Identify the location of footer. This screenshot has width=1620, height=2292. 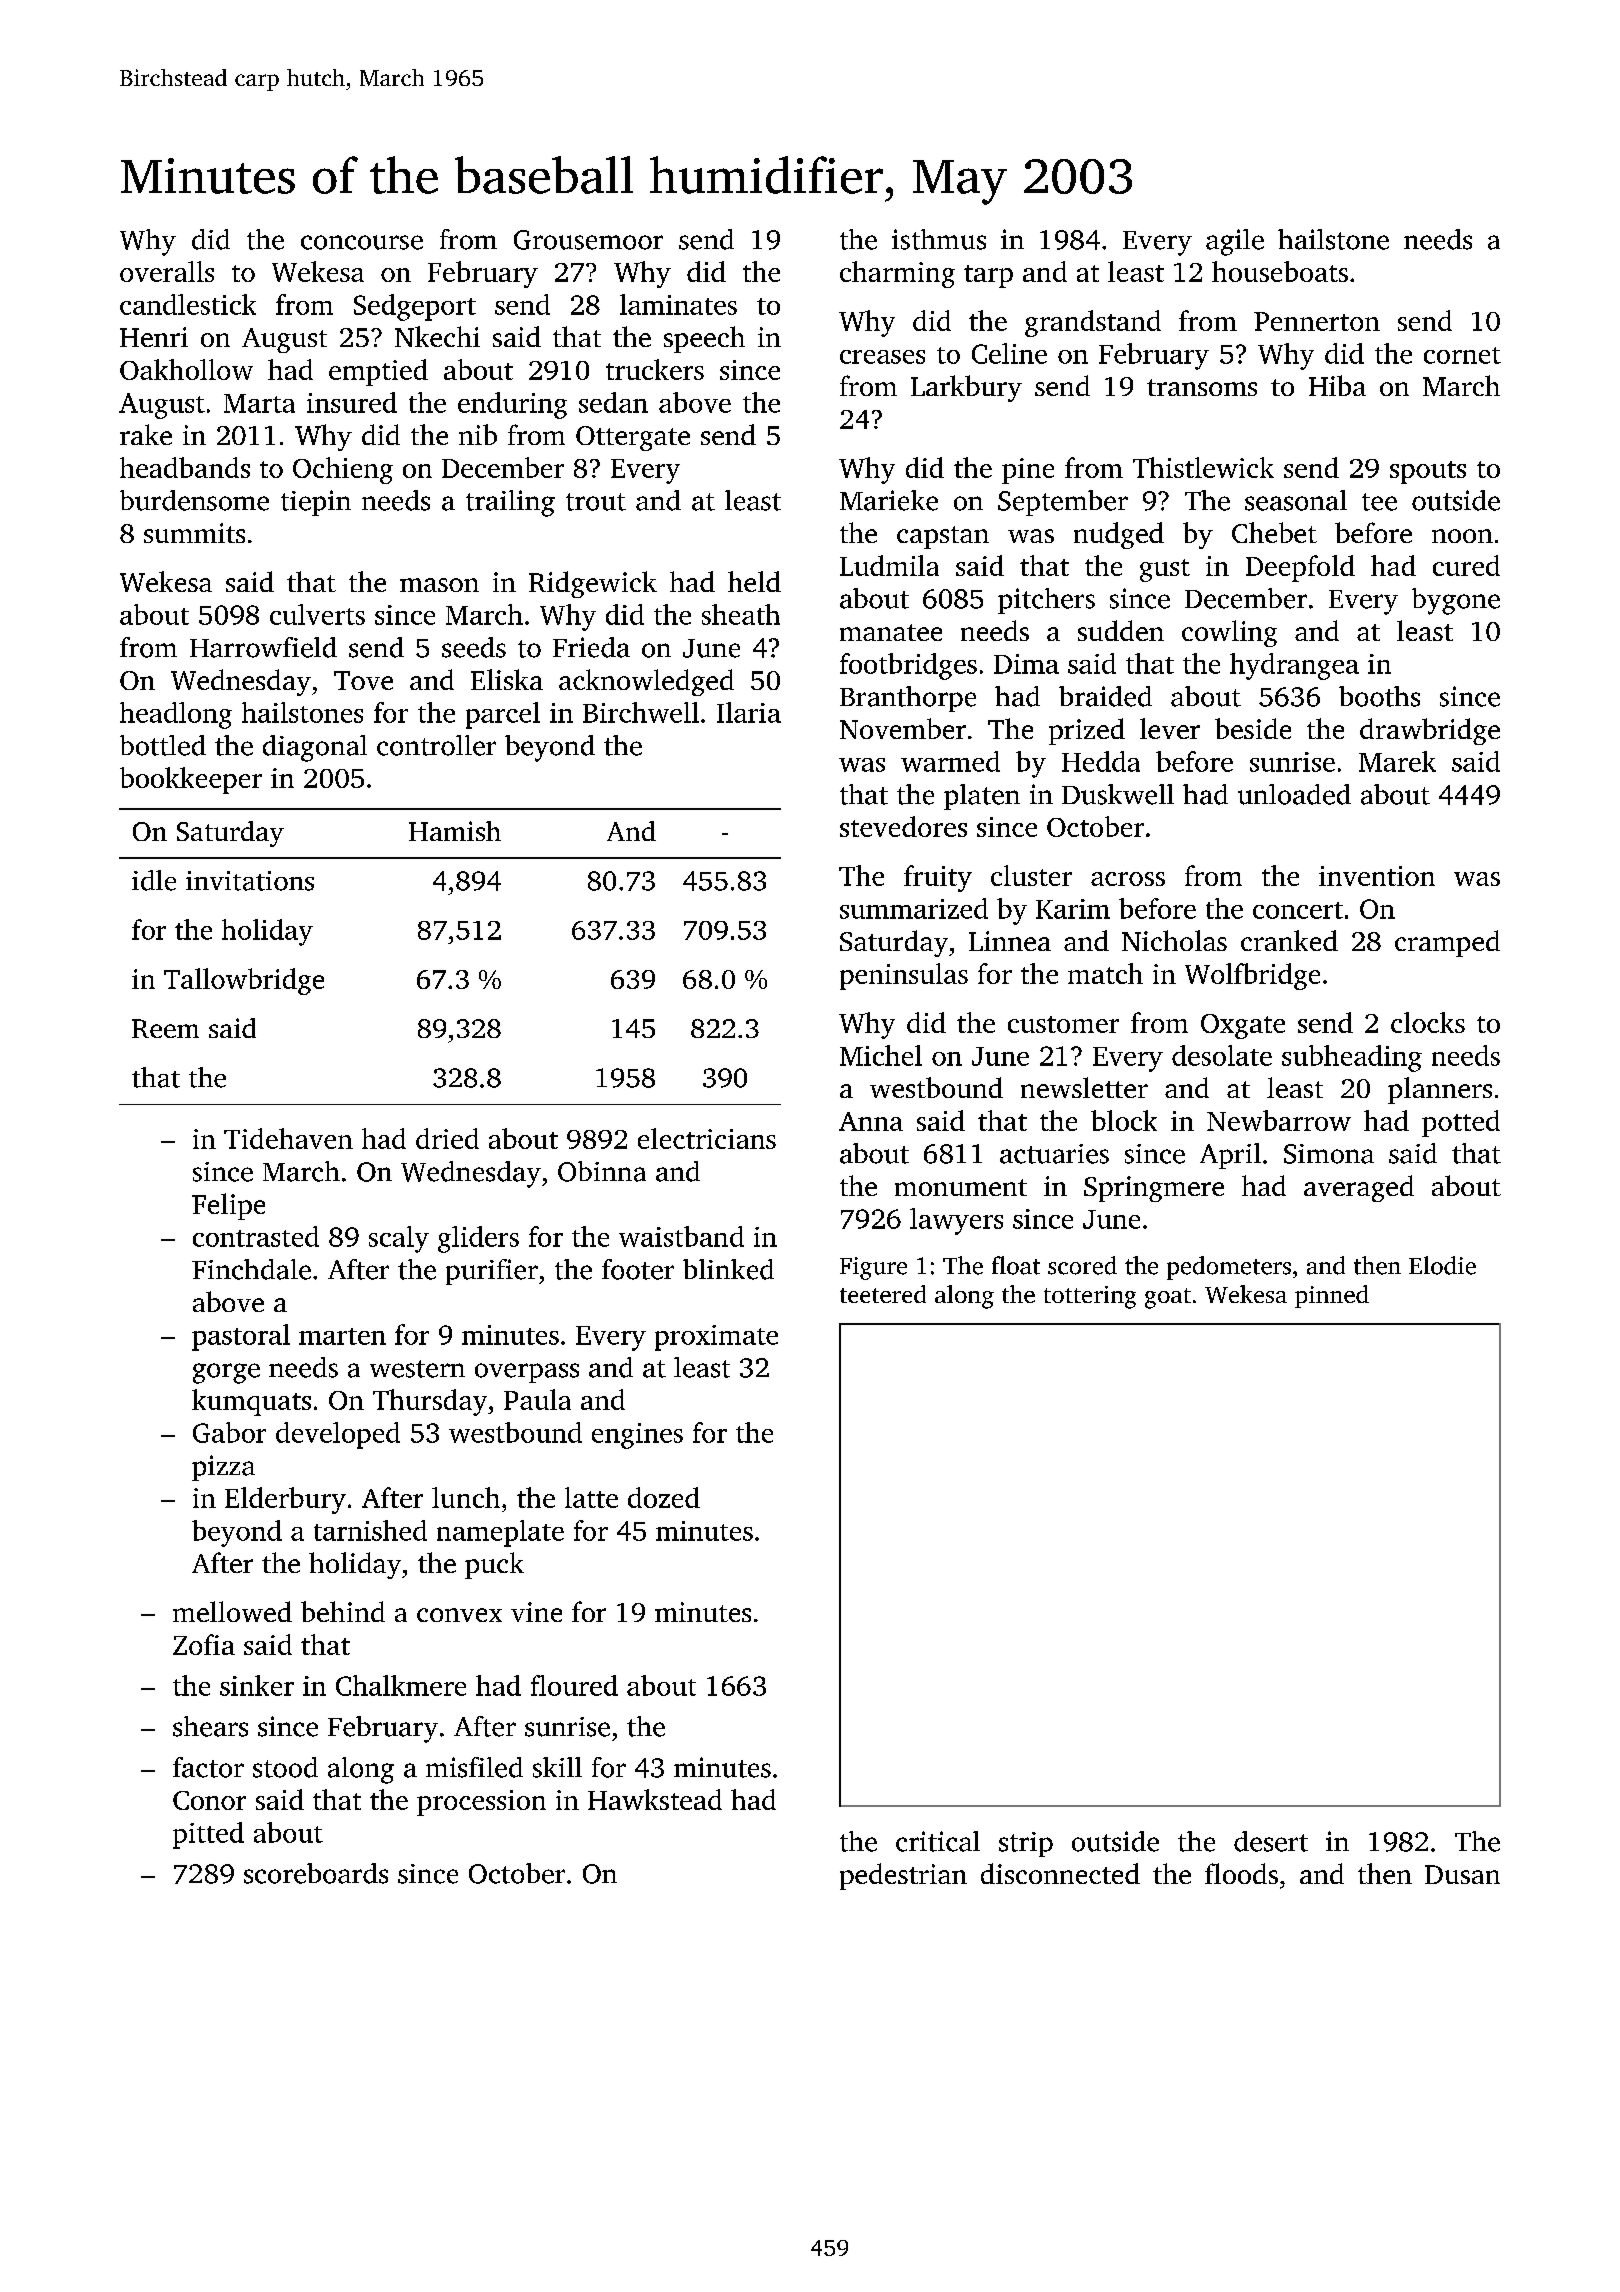
(638, 1269).
